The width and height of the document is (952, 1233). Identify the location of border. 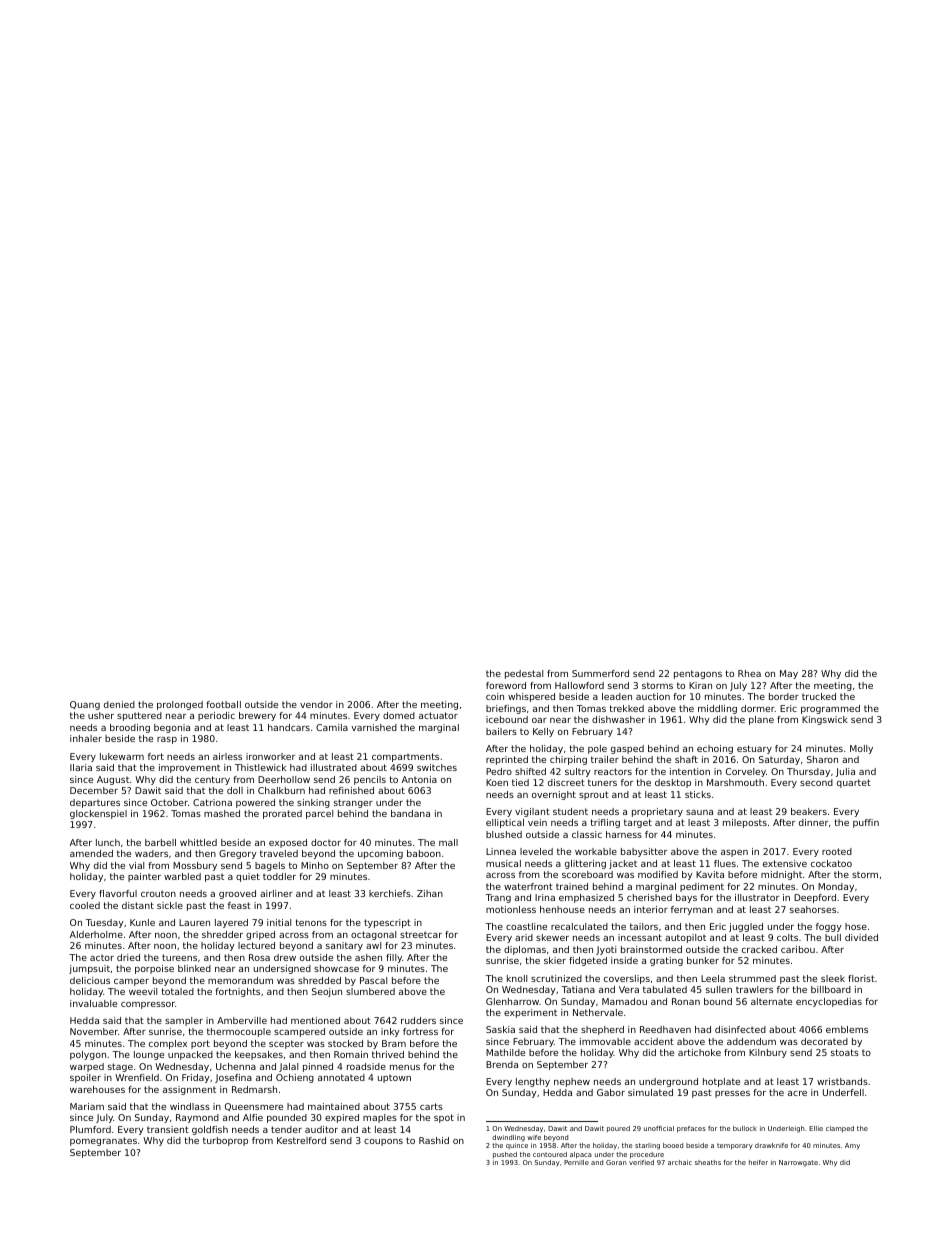
(784, 696).
